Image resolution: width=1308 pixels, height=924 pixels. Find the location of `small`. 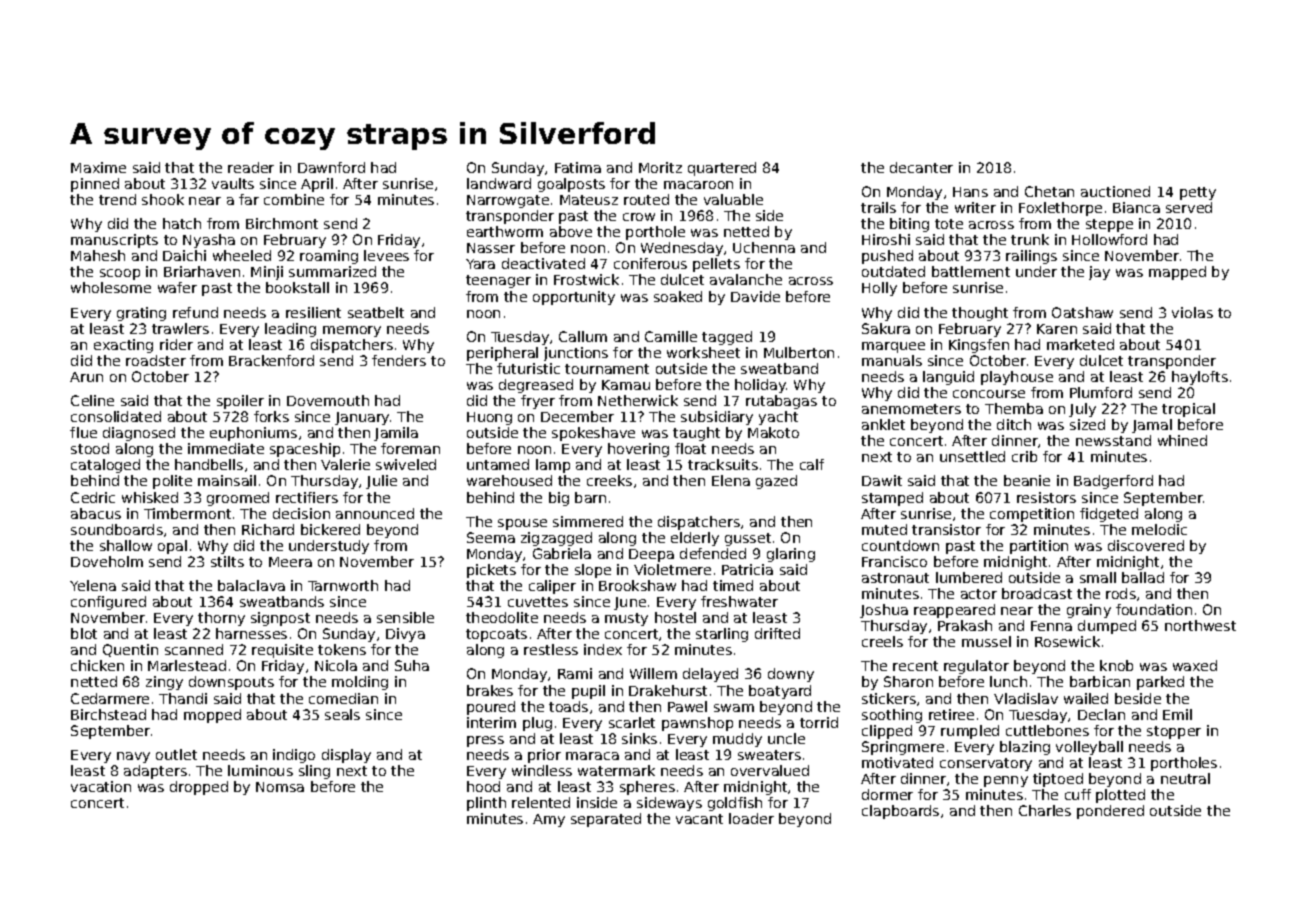

small is located at coordinates (1098, 577).
